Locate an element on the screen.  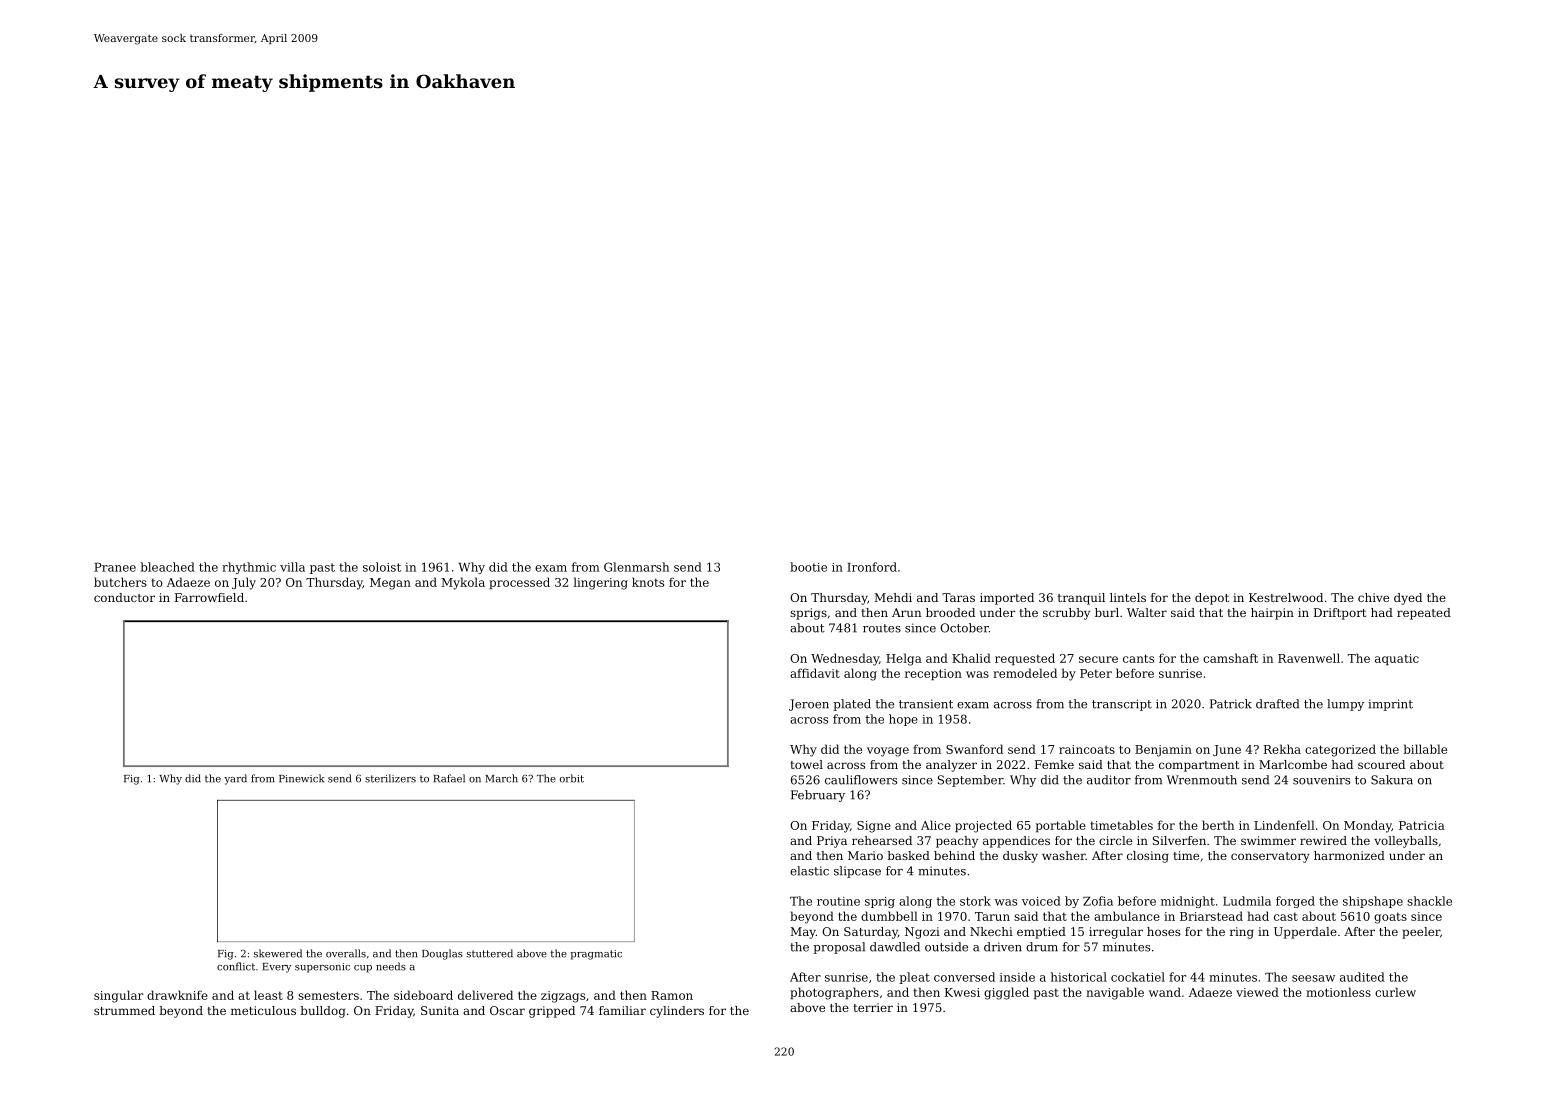
Pranee is located at coordinates (115, 567).
